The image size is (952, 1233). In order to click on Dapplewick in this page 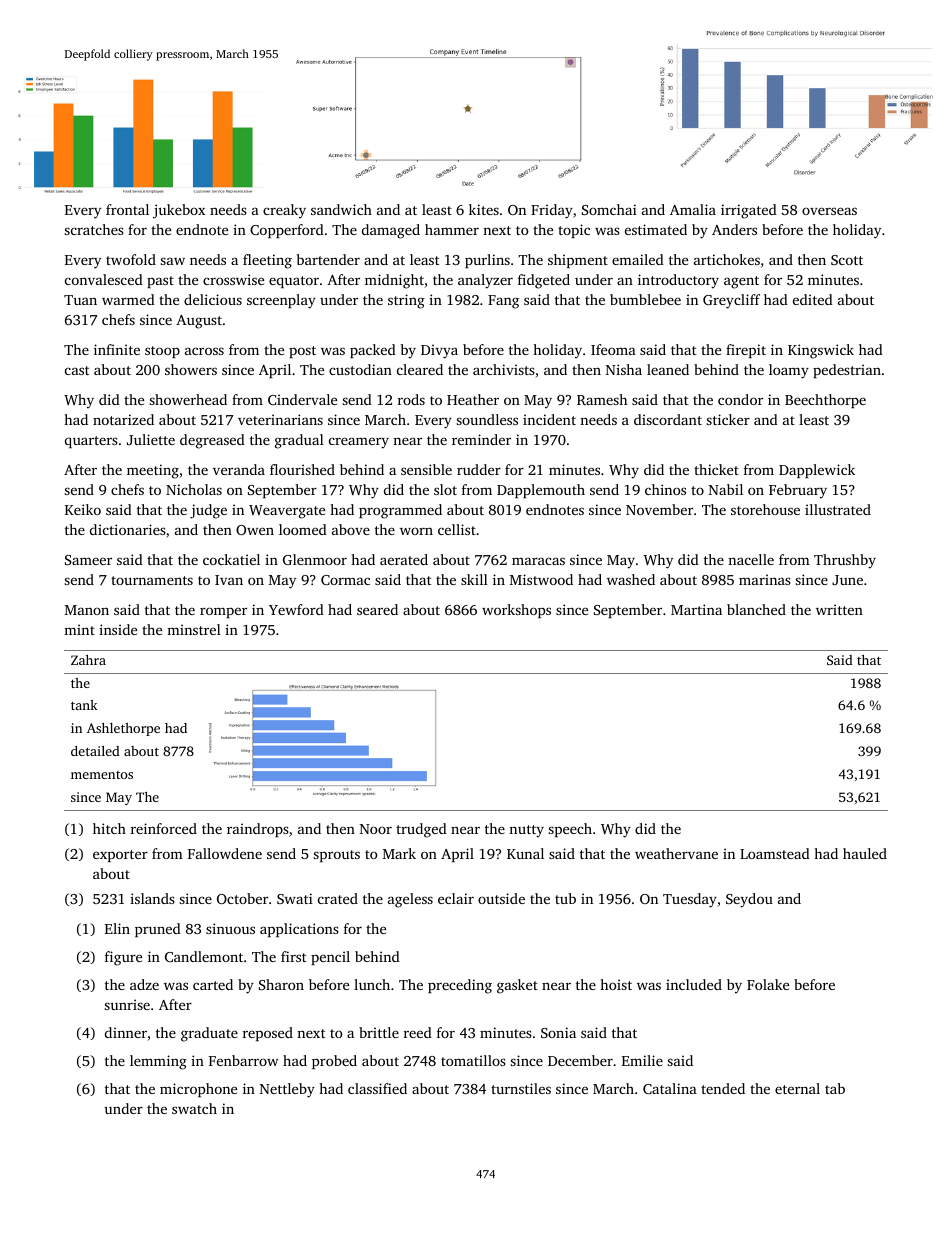, I will do `click(817, 471)`.
